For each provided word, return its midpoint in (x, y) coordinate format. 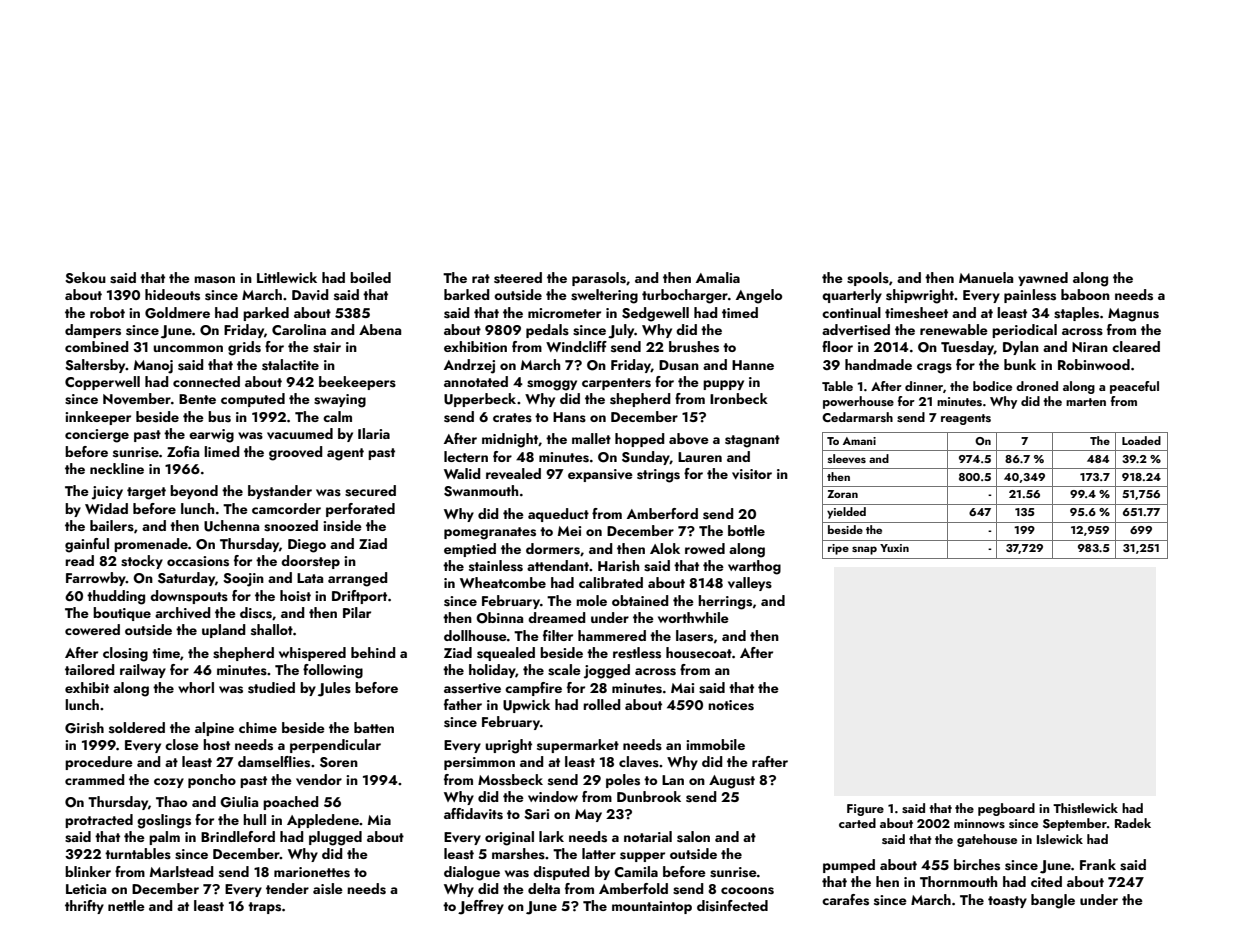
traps (264, 908)
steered (518, 278)
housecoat (699, 653)
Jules (334, 689)
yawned (1043, 279)
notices (731, 705)
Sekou (85, 278)
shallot (272, 630)
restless (637, 653)
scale (564, 670)
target (146, 493)
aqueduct (558, 515)
